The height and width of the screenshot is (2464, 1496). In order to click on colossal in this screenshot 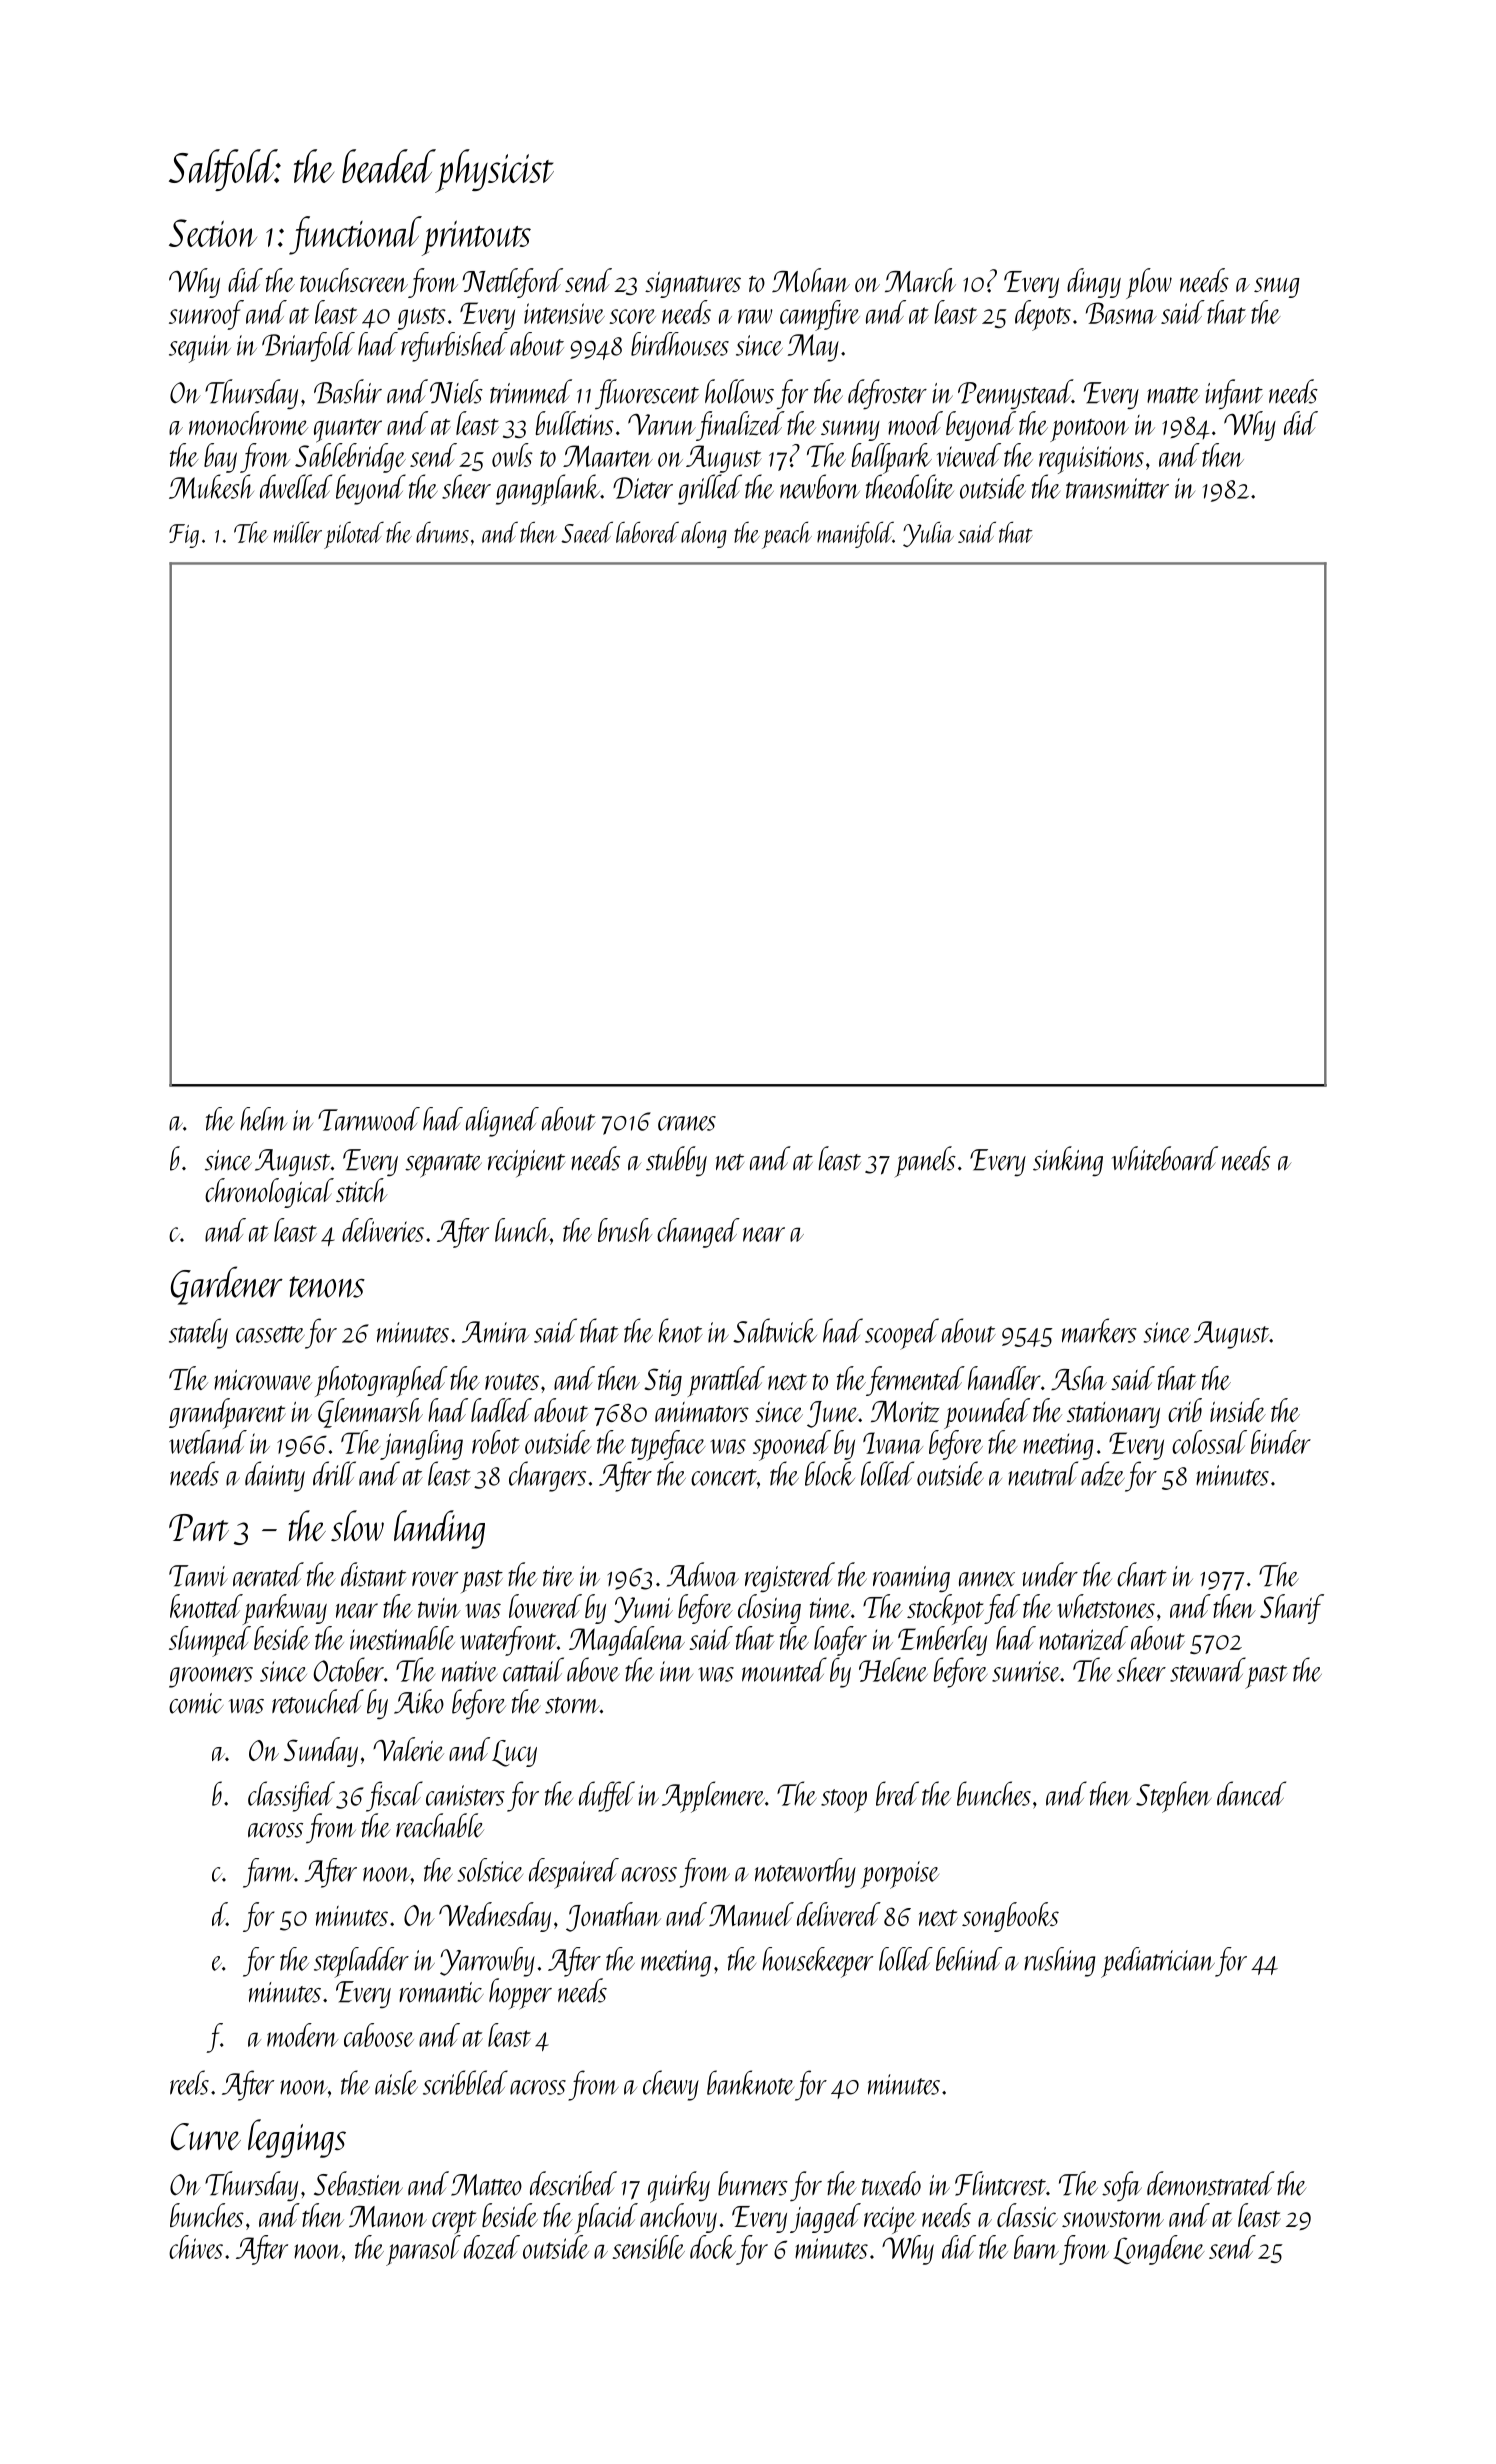, I will do `click(1209, 1442)`.
